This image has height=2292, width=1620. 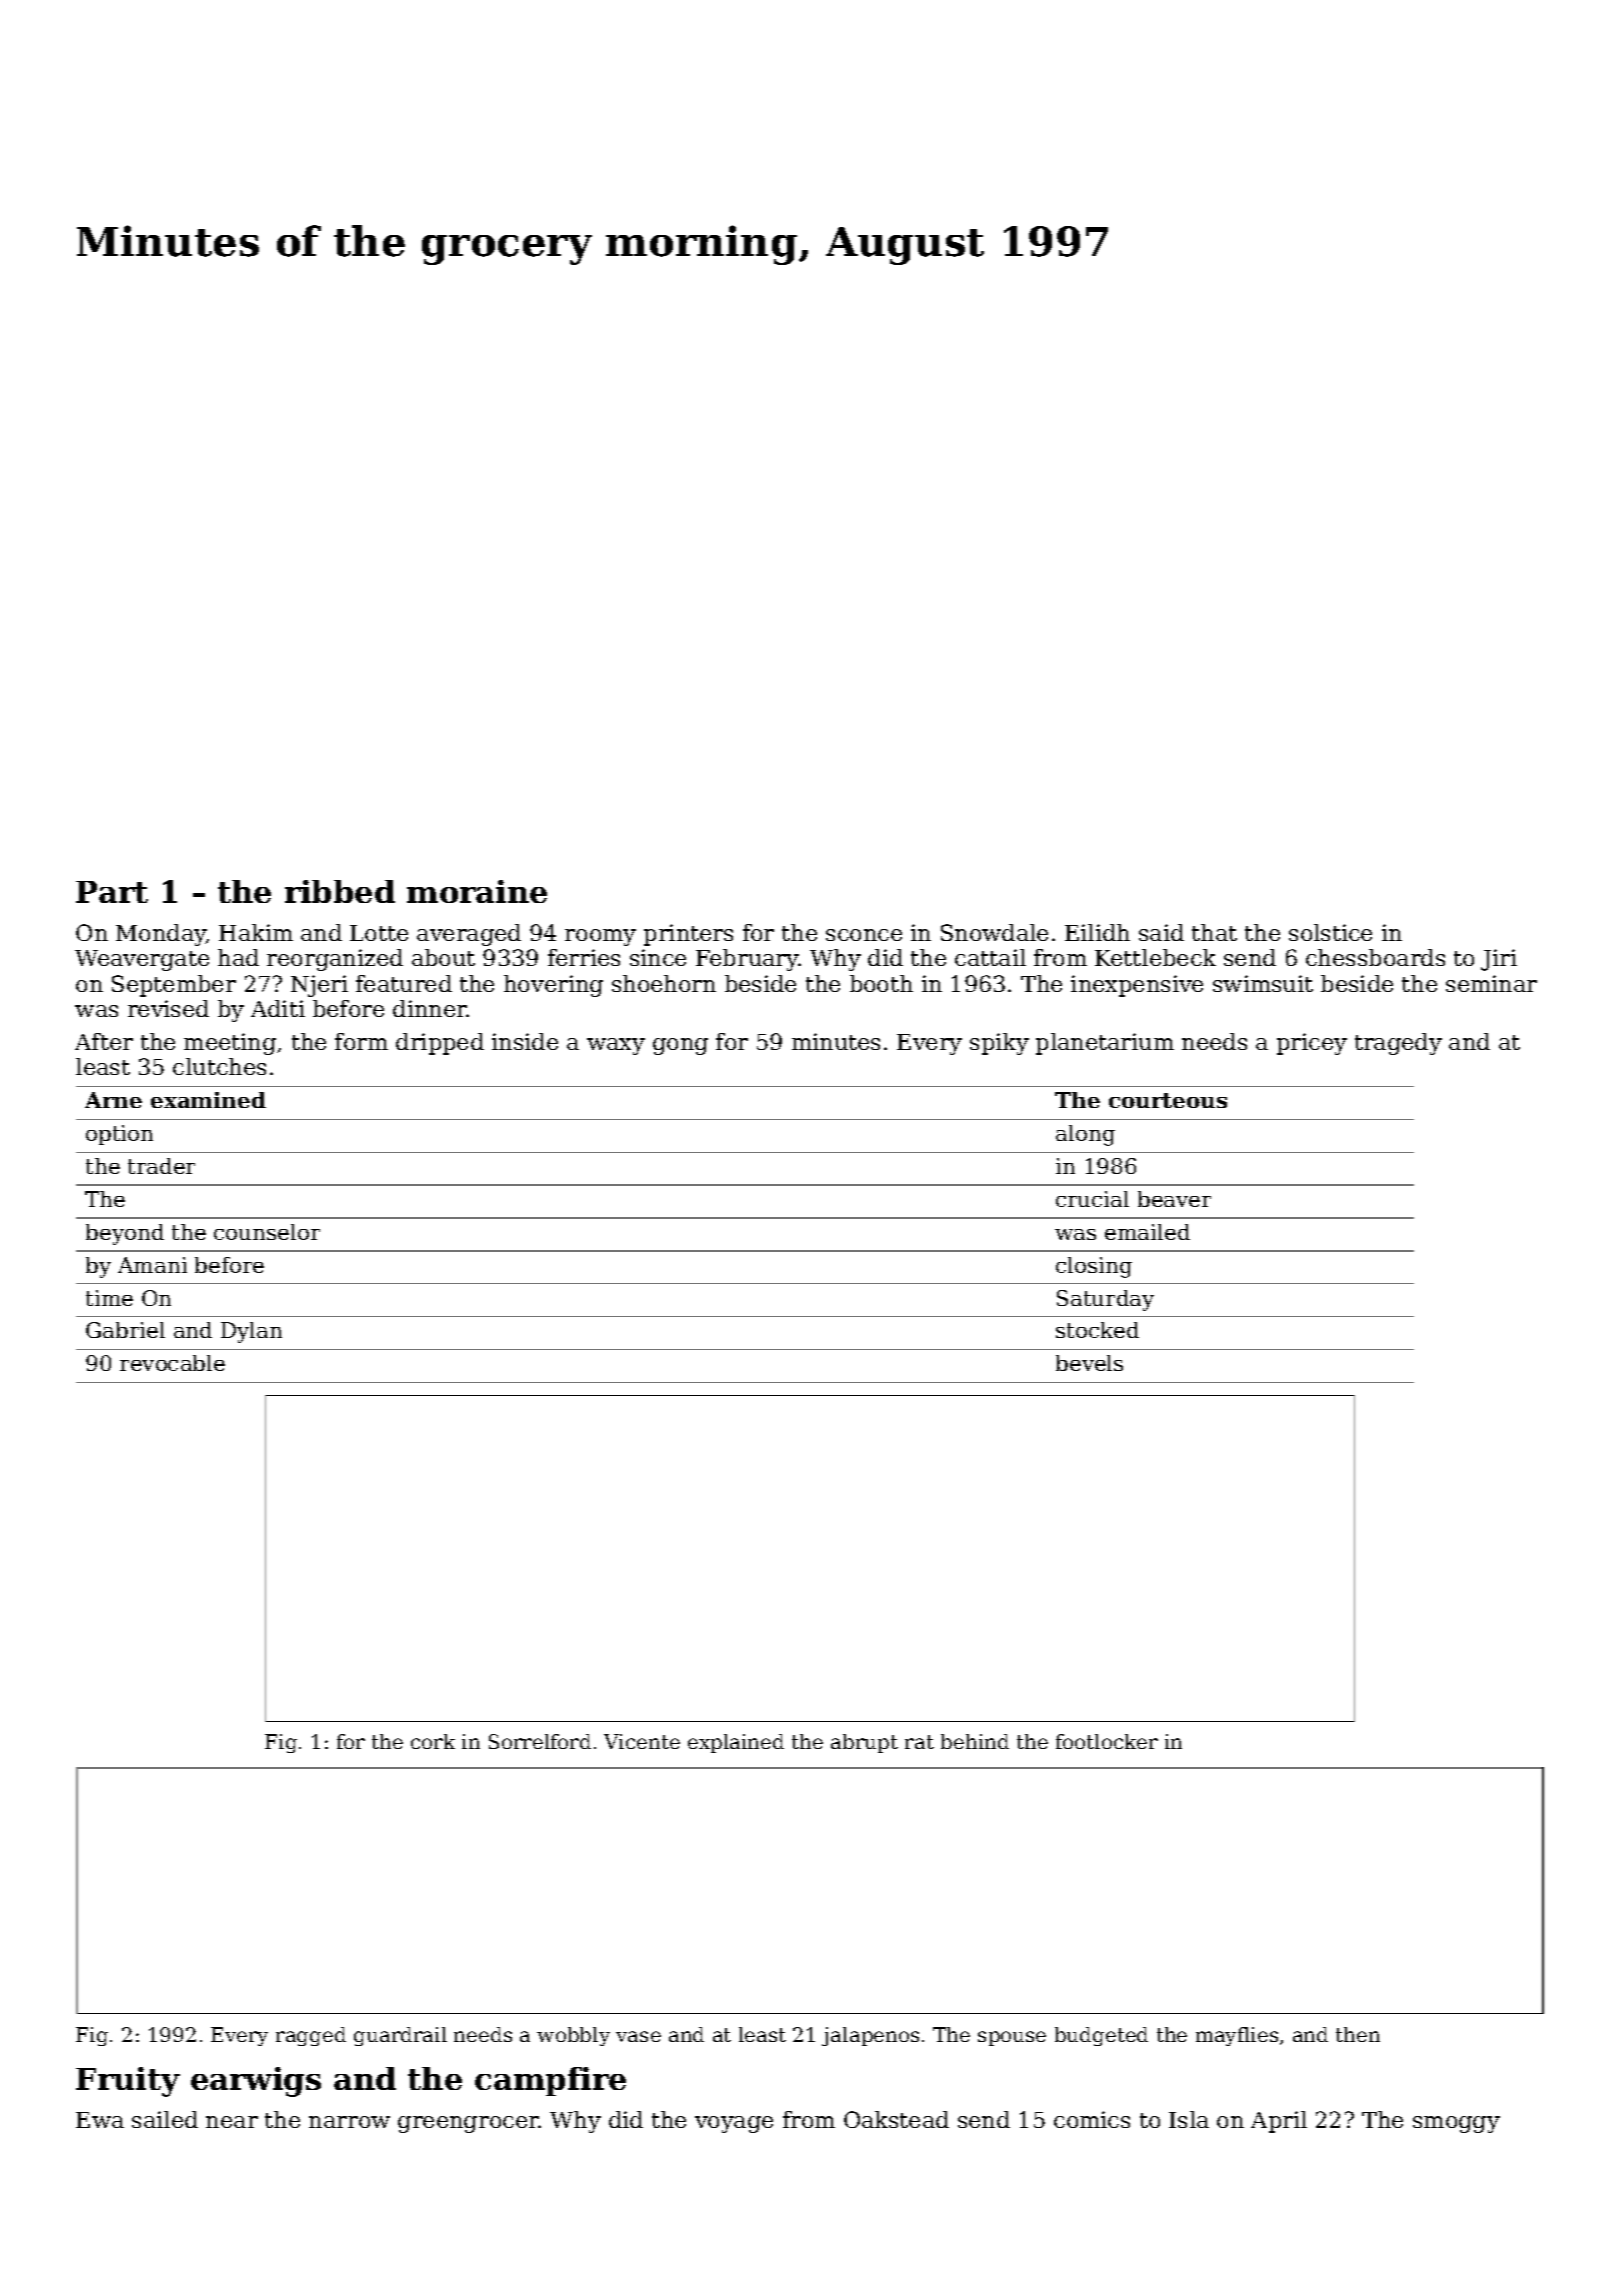 What do you see at coordinates (881, 983) in the image?
I see `booth` at bounding box center [881, 983].
